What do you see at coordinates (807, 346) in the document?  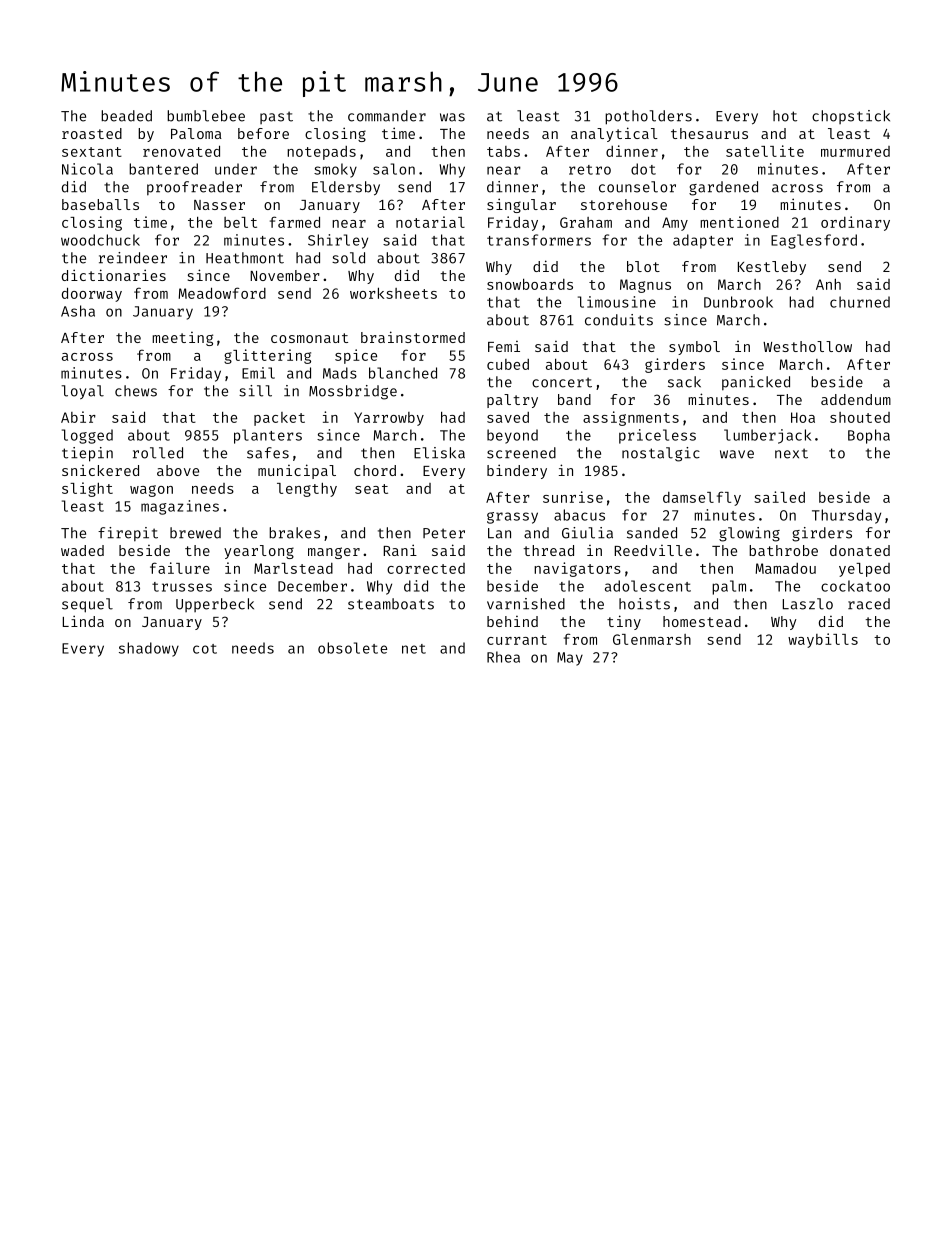 I see `Westhollow` at bounding box center [807, 346].
